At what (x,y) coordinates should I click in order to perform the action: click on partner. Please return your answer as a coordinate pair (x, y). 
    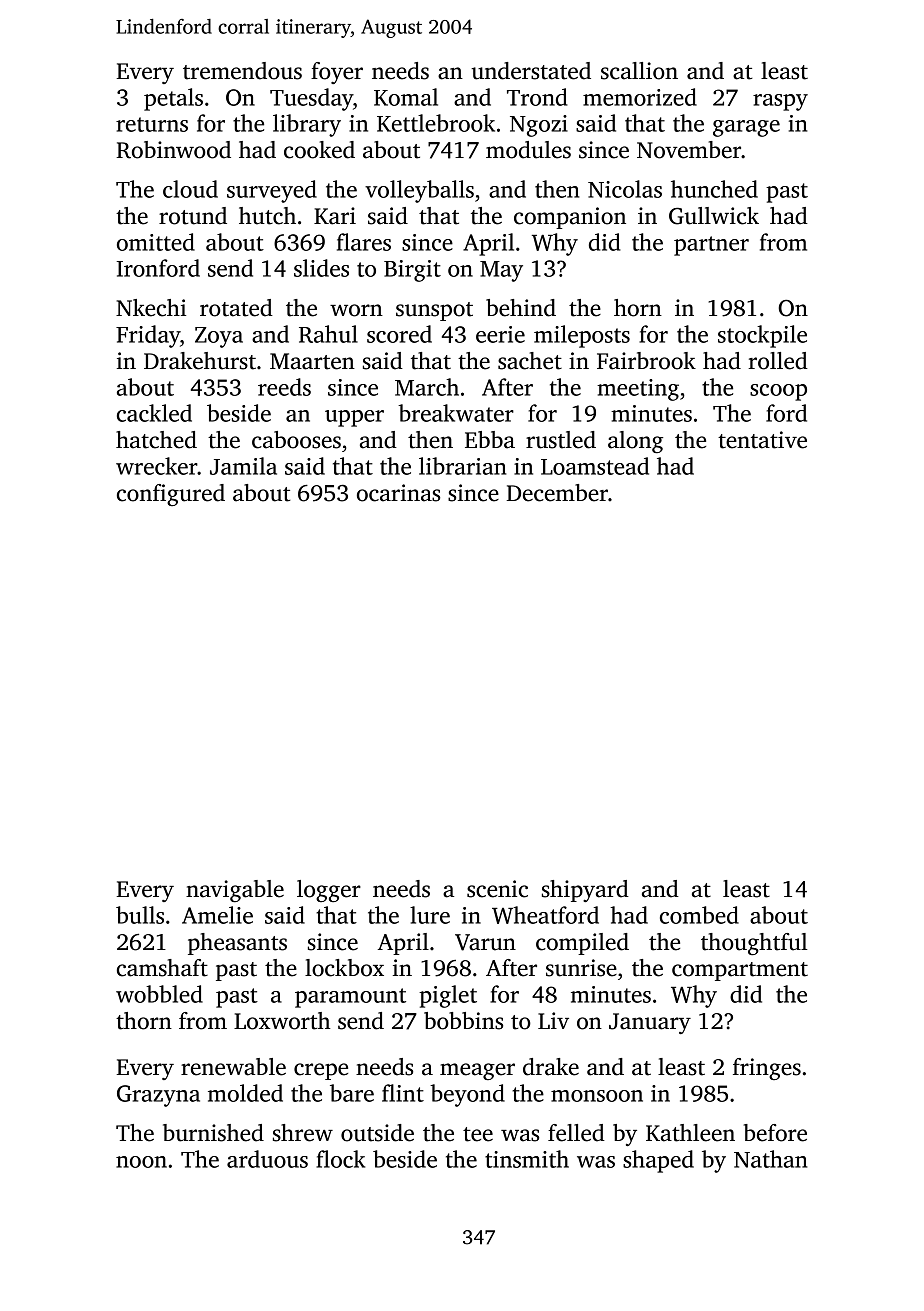
    Looking at the image, I should click on (711, 246).
